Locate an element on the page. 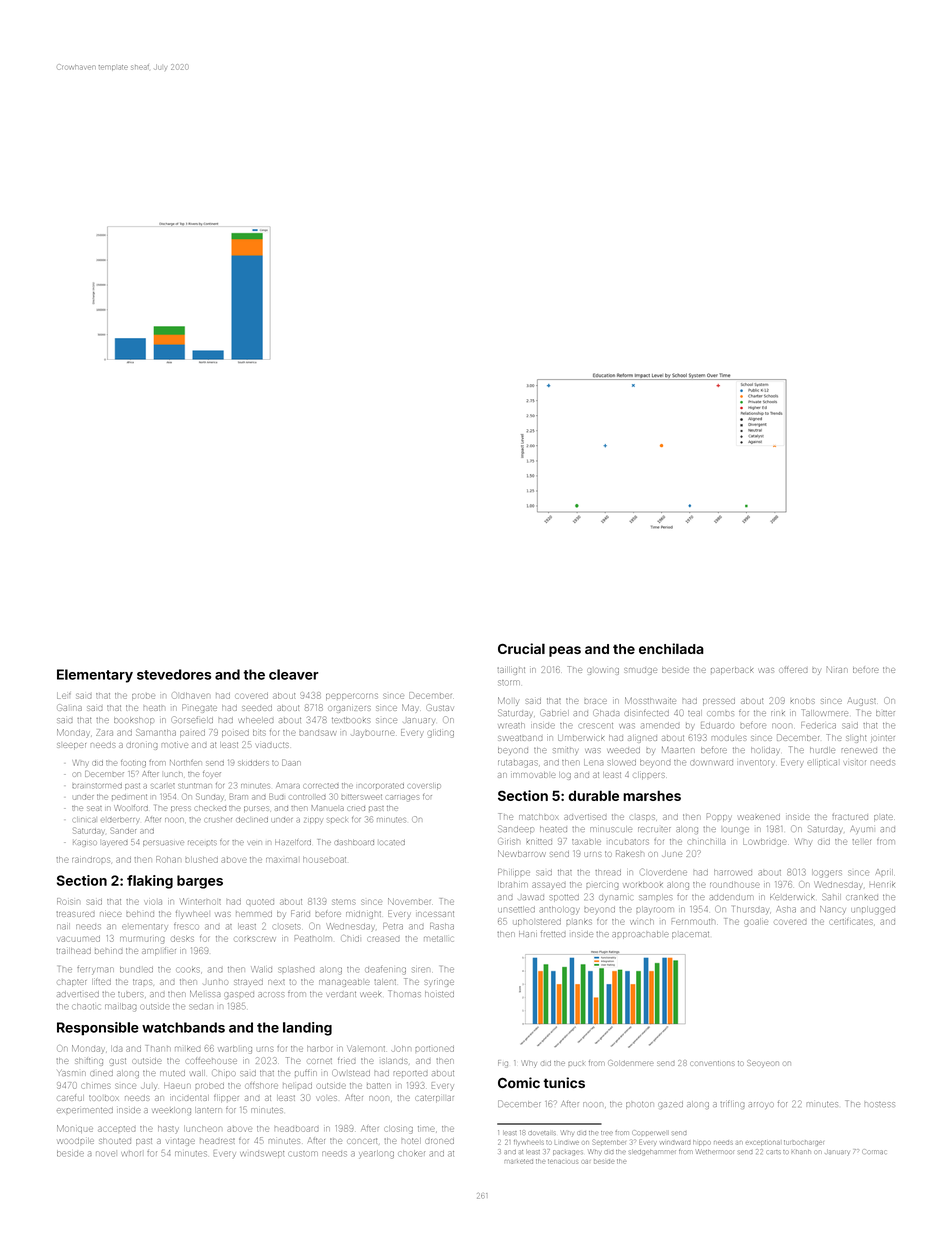  vein is located at coordinates (254, 842).
